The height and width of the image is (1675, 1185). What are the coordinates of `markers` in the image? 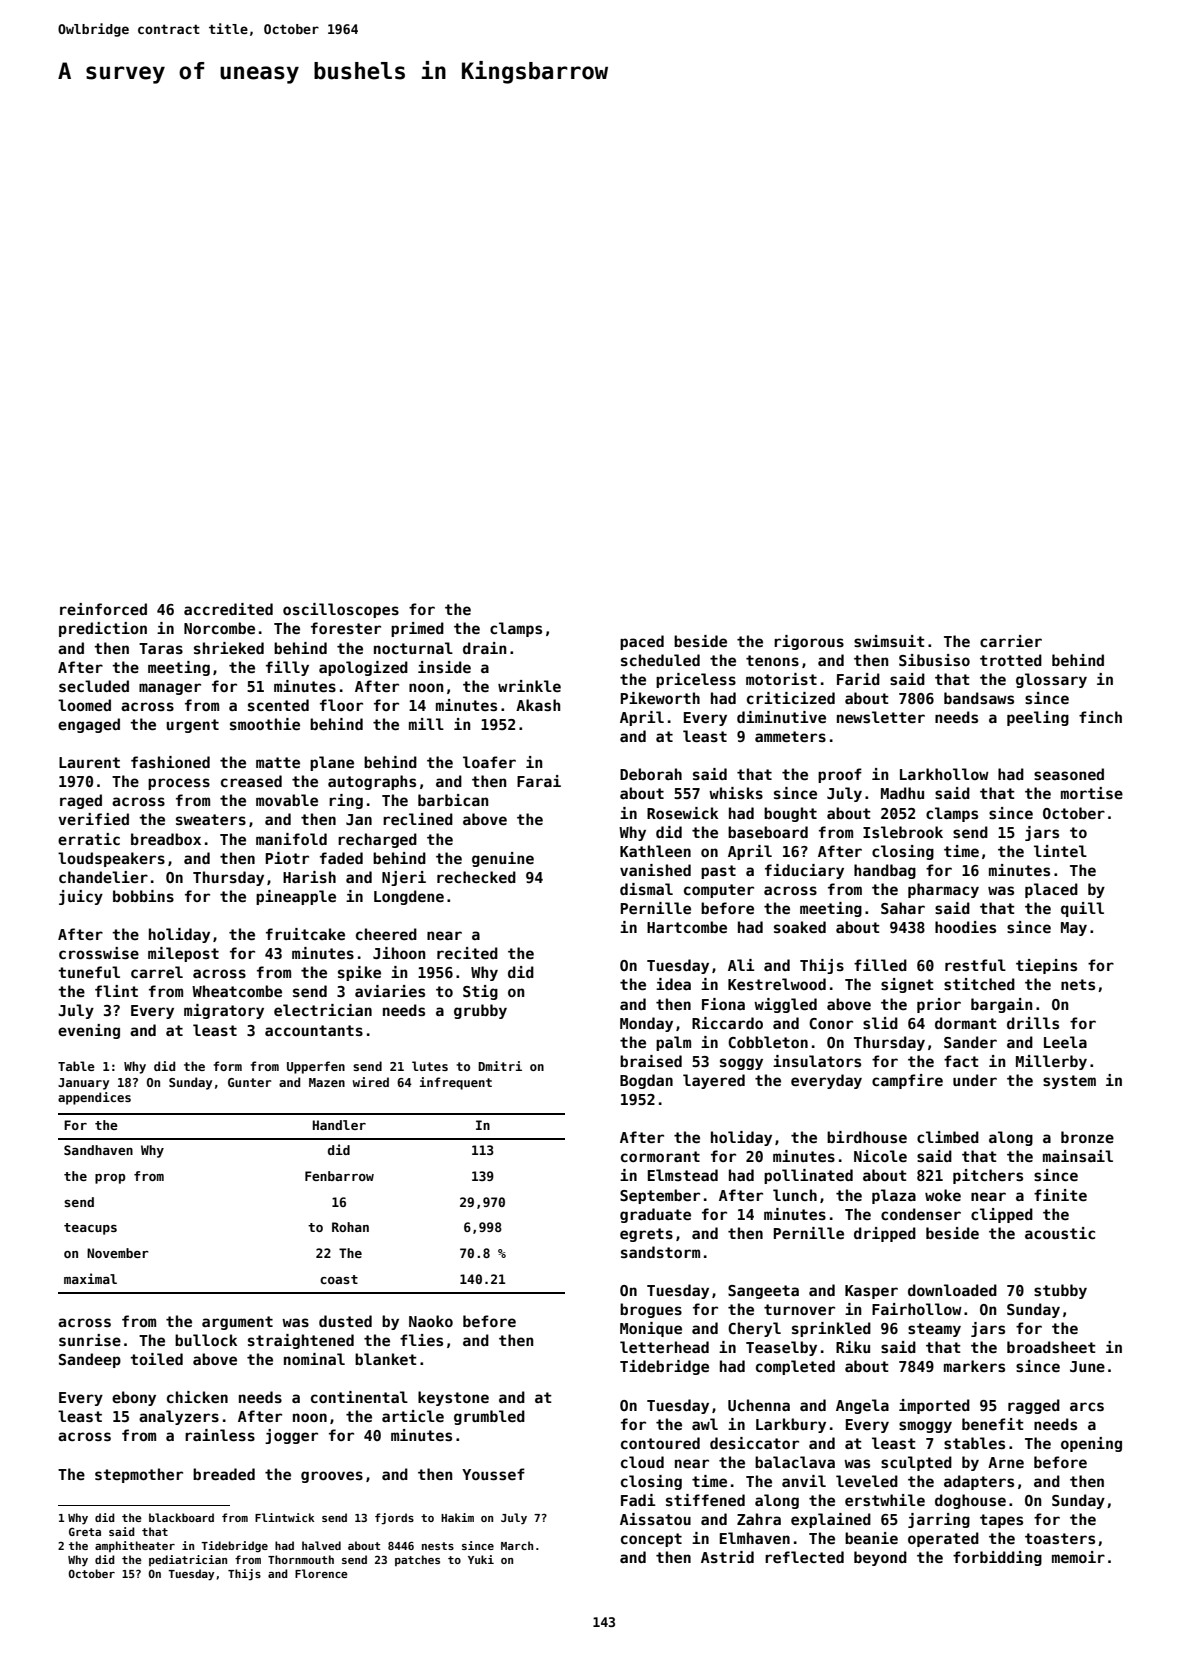 It's located at (974, 1366).
